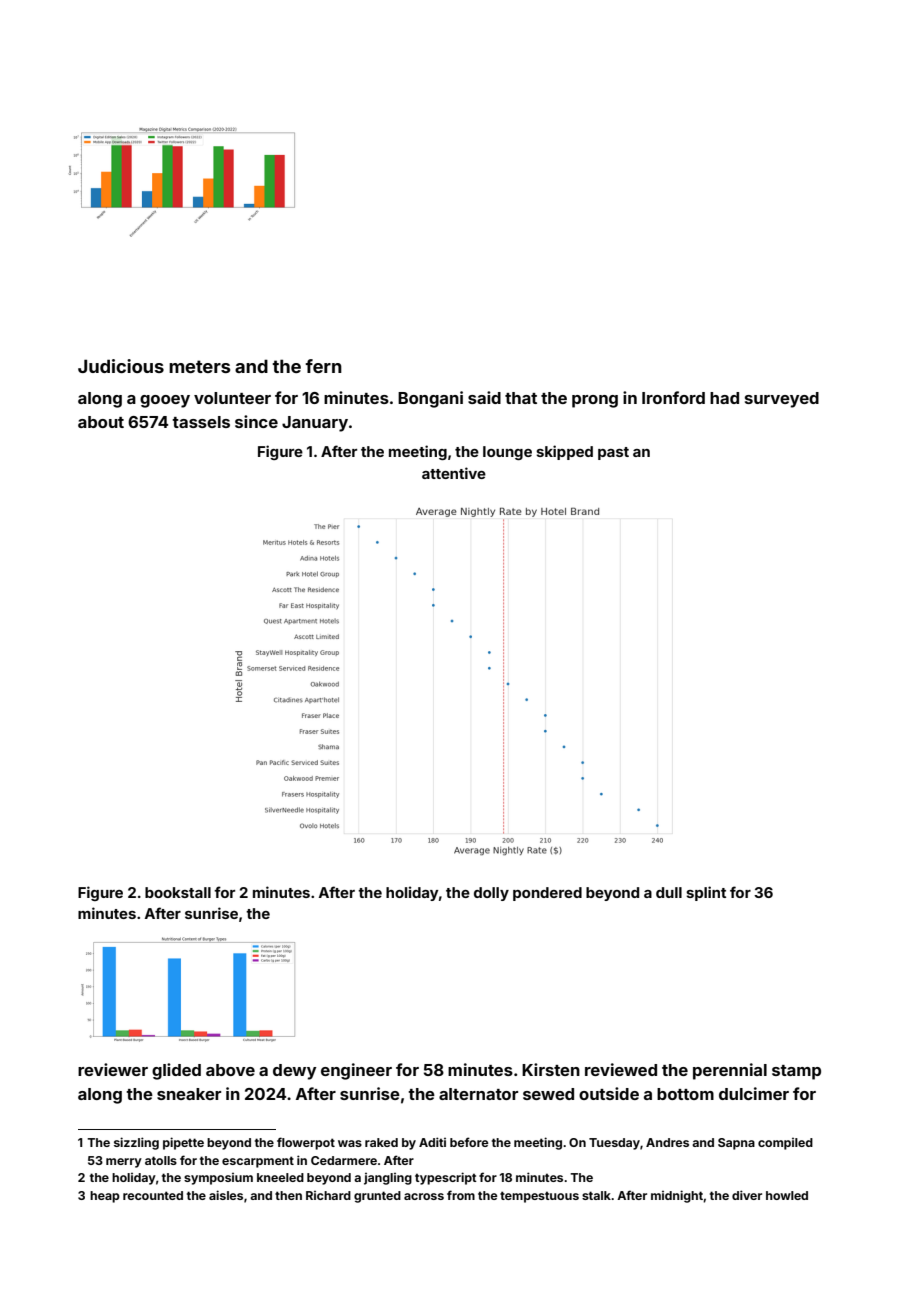 The width and height of the image is (908, 1316). What do you see at coordinates (178, 892) in the image?
I see `bookstall` at bounding box center [178, 892].
